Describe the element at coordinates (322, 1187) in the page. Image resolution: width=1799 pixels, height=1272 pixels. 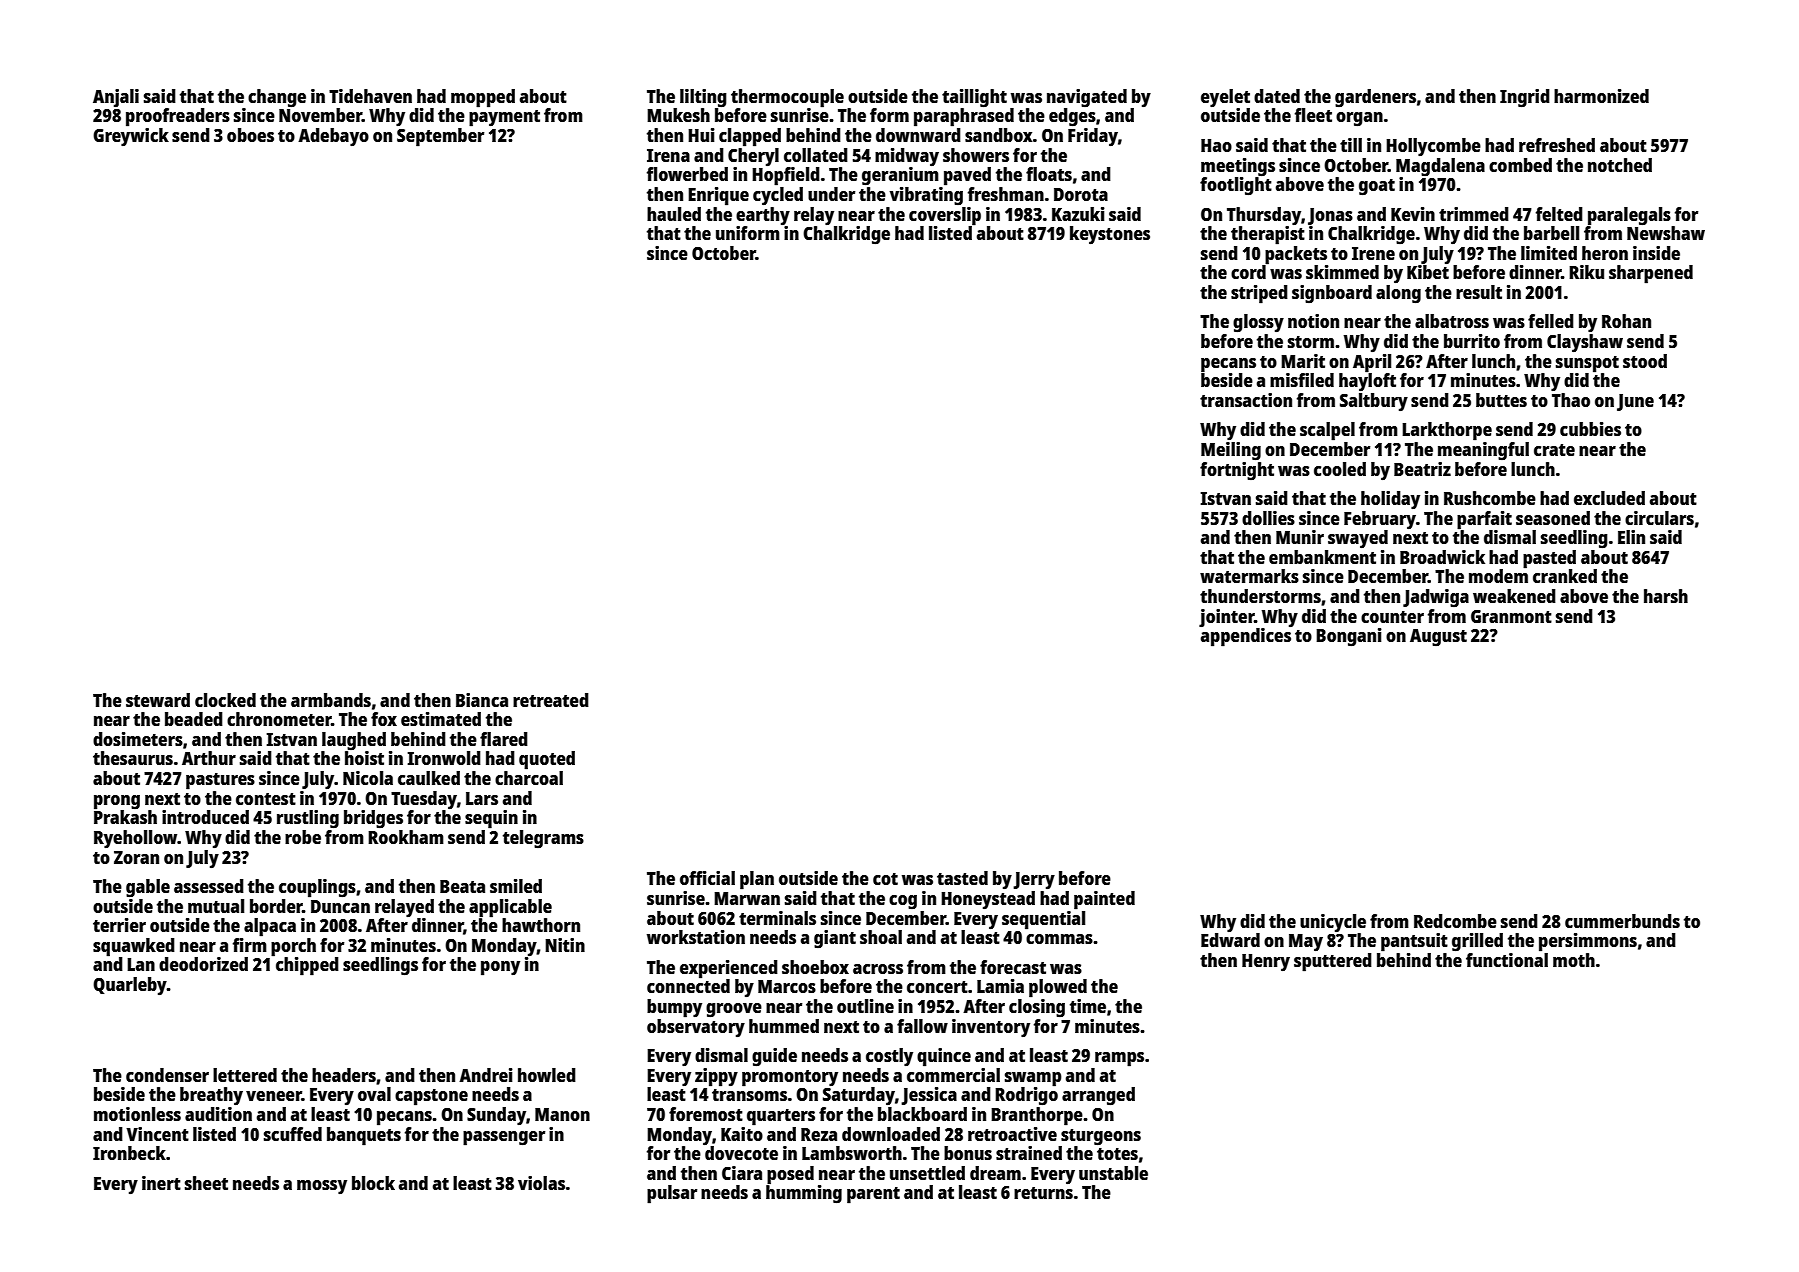
I see `mossy` at that location.
